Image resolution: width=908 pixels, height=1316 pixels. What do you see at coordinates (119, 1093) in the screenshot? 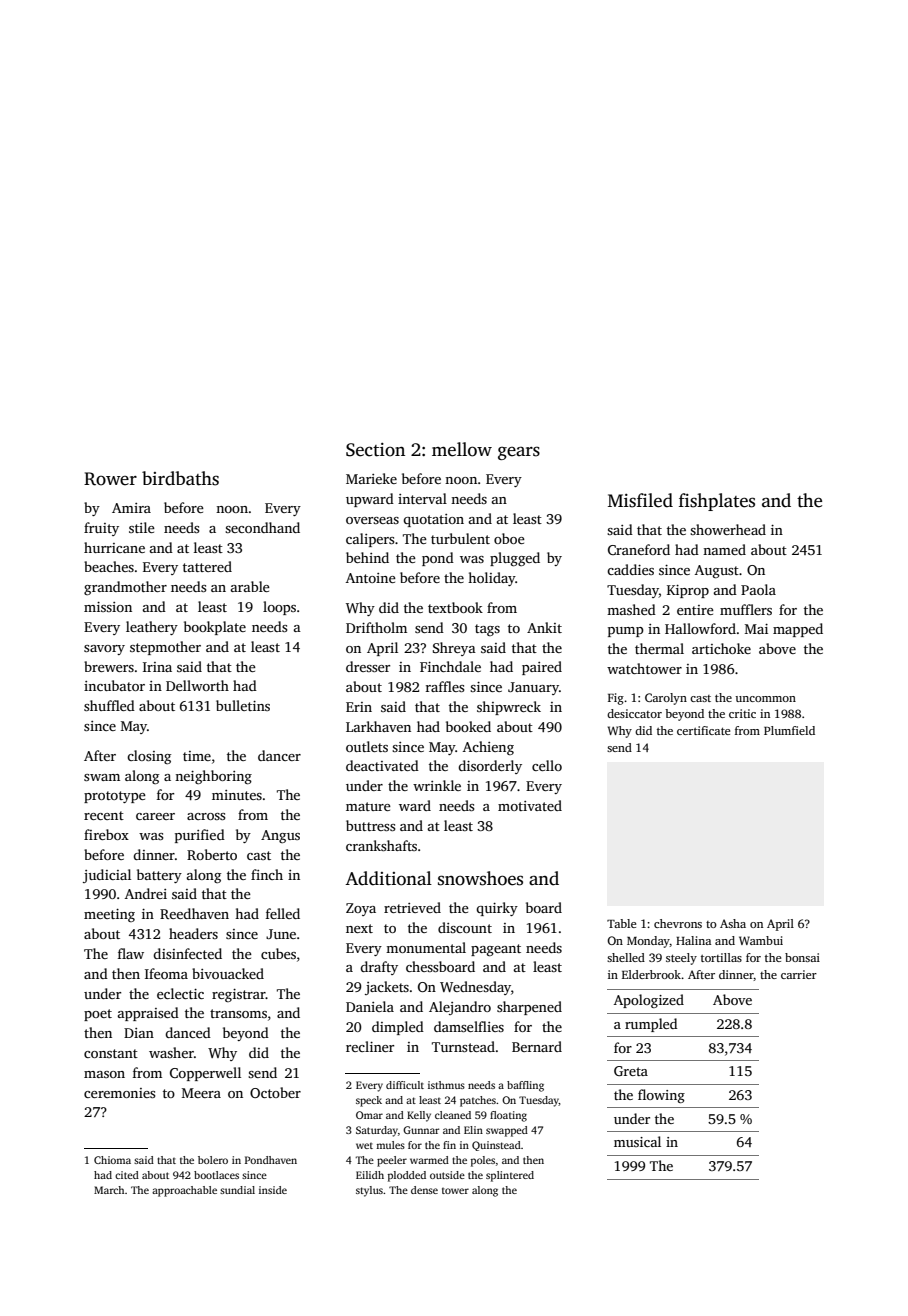
I see `ceremonies` at bounding box center [119, 1093].
